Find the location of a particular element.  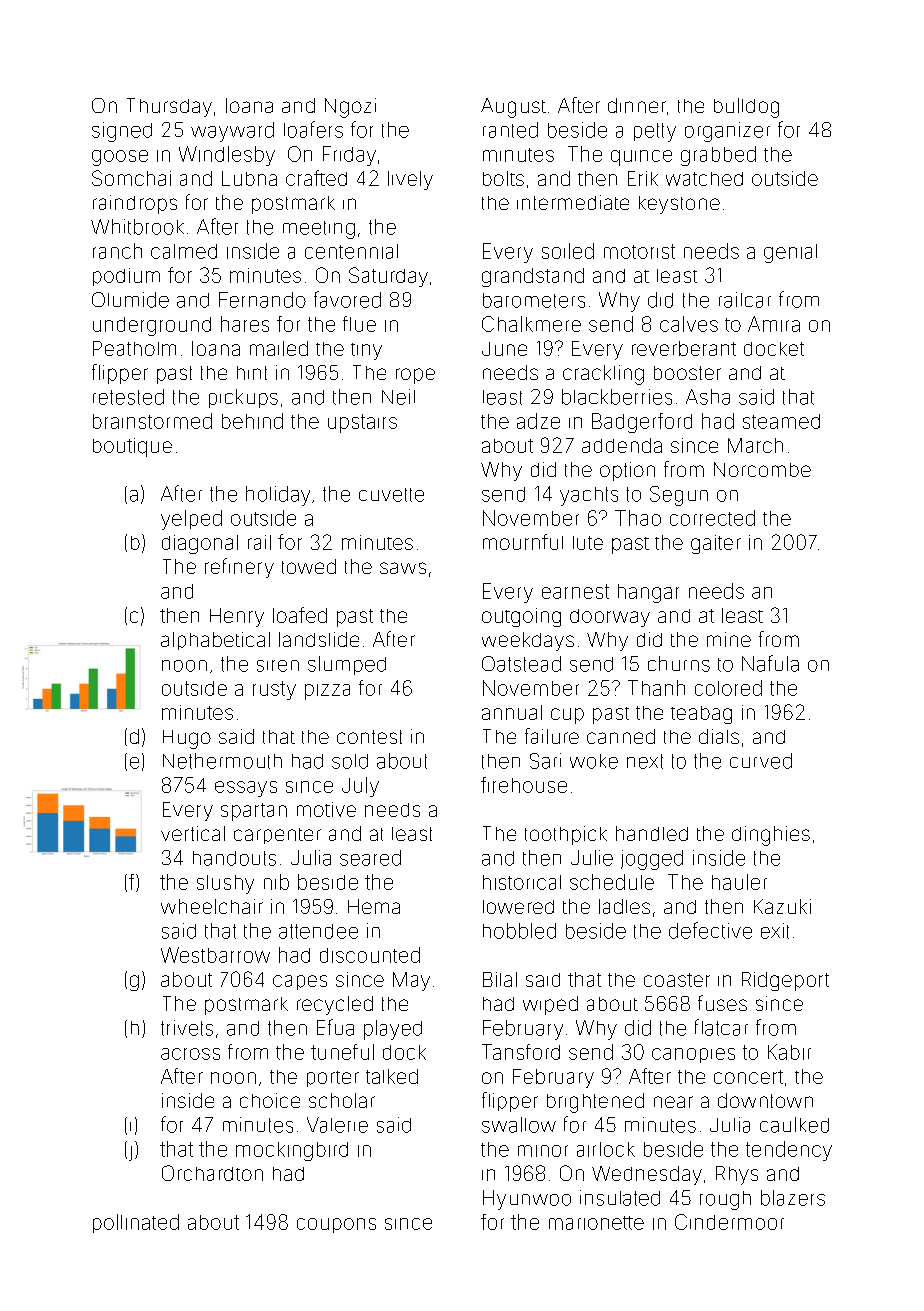

Norcombe is located at coordinates (762, 469).
